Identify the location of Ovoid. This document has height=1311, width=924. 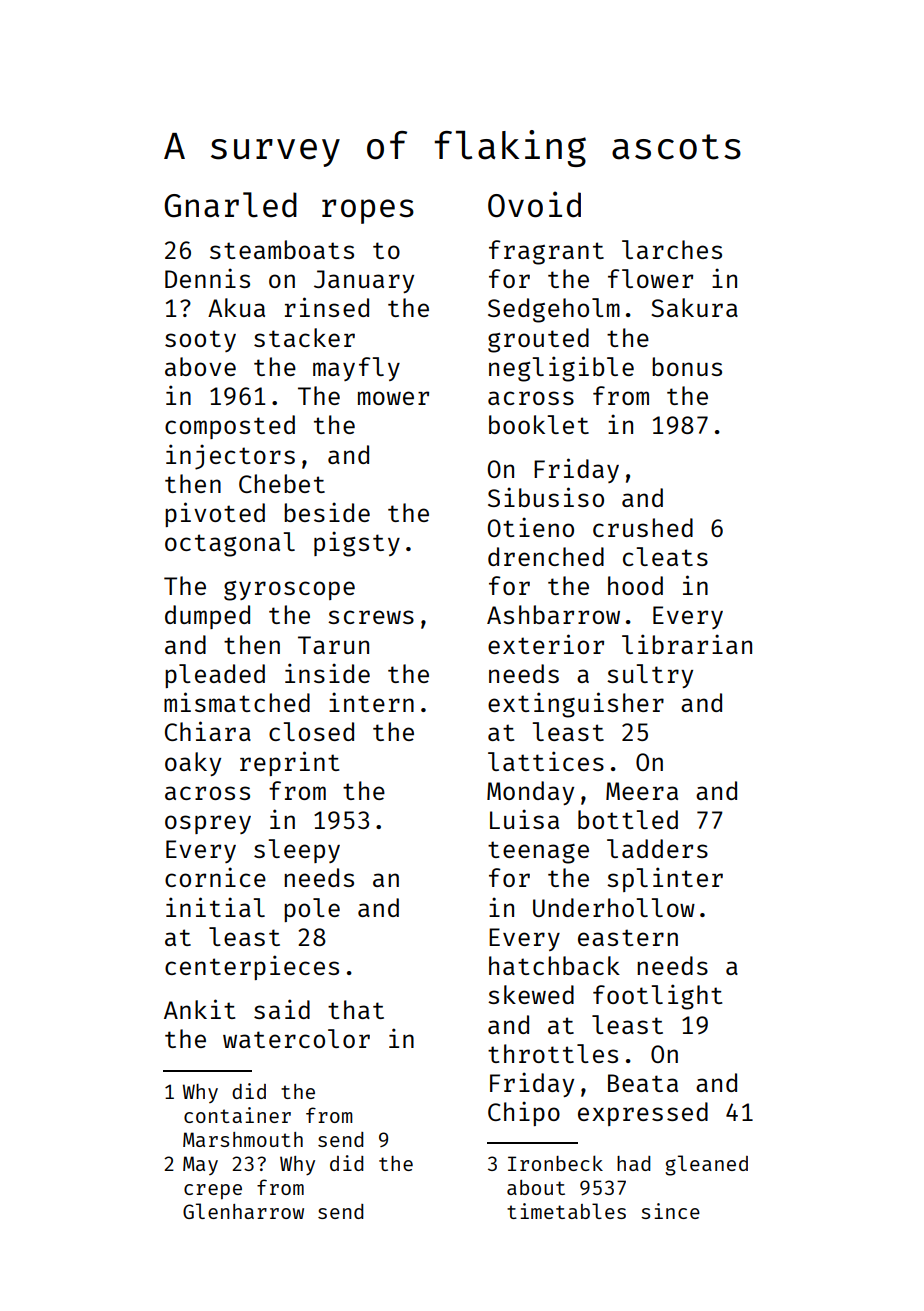
(534, 204).
